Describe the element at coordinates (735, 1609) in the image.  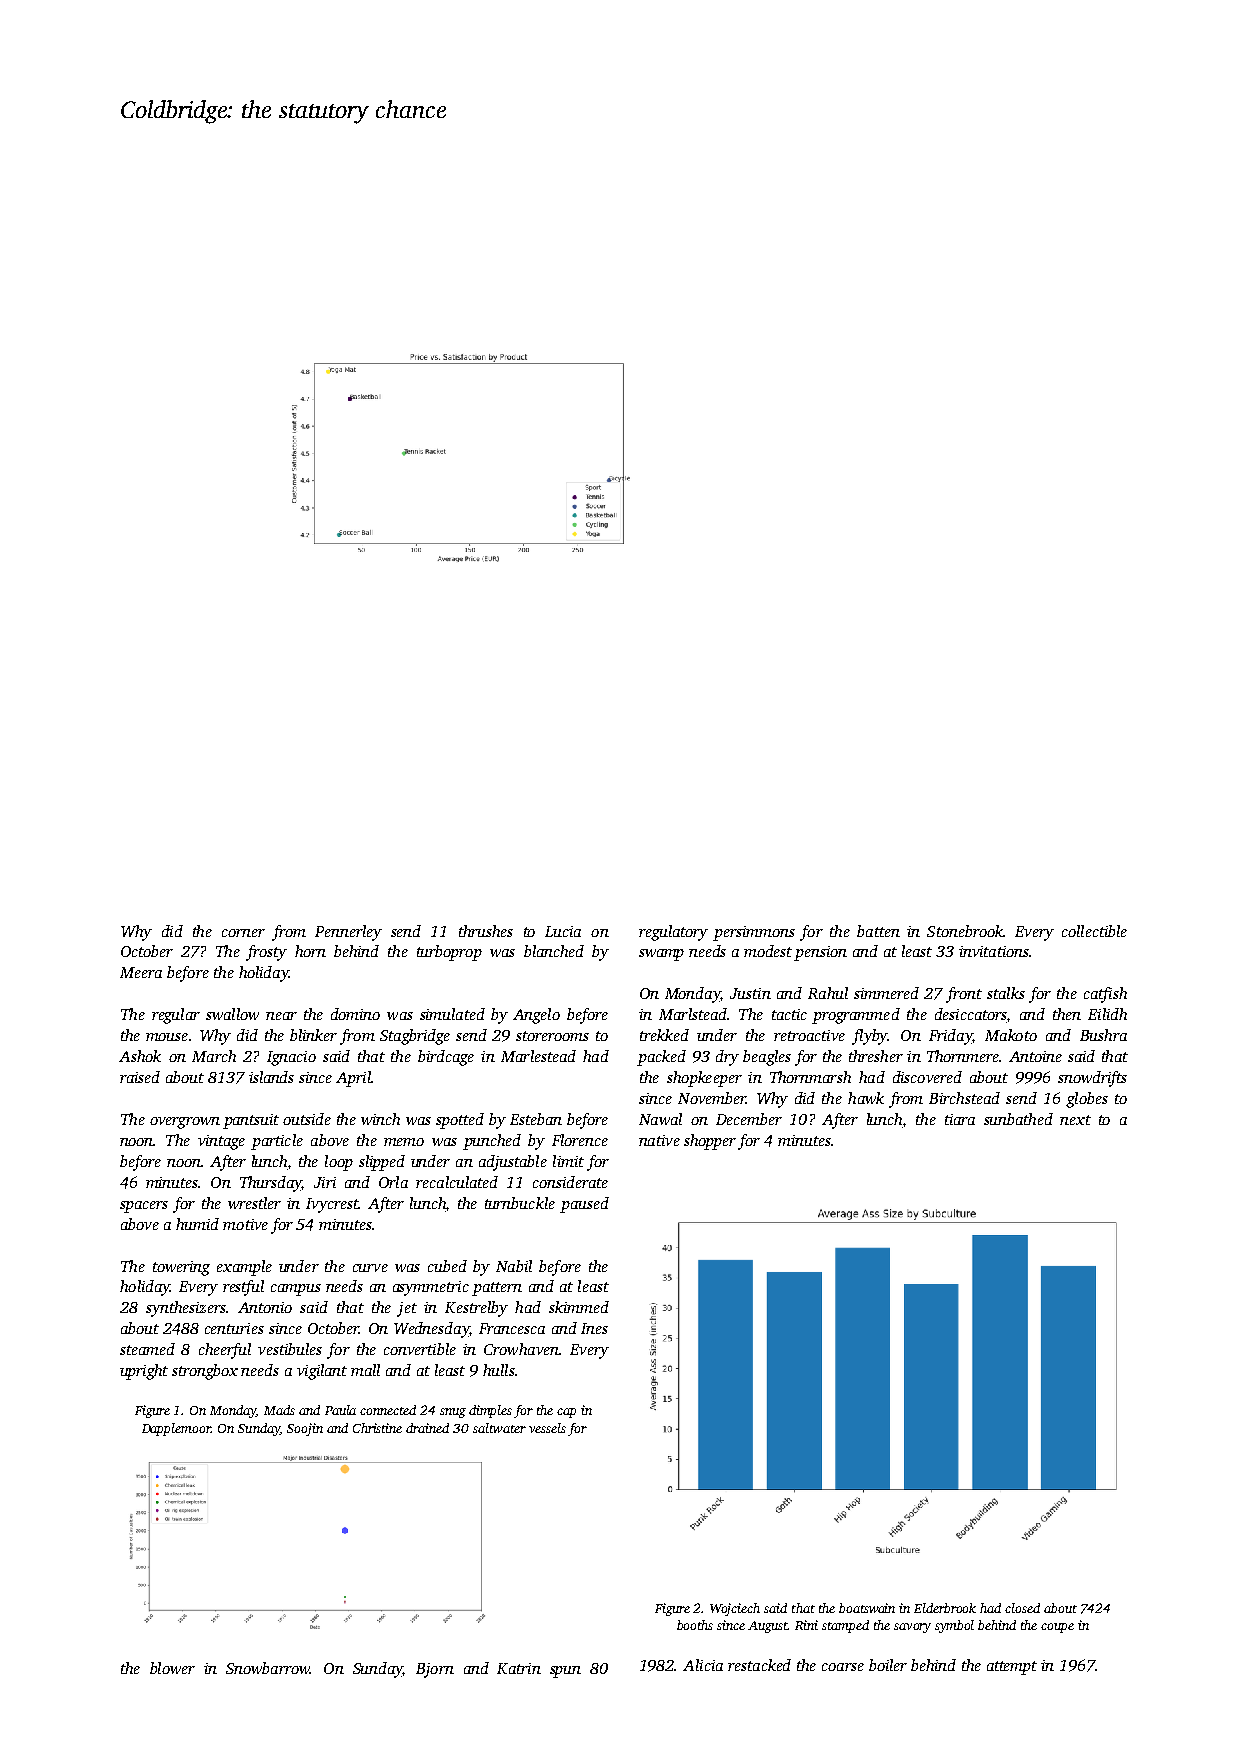
I see `Wojciech` at that location.
